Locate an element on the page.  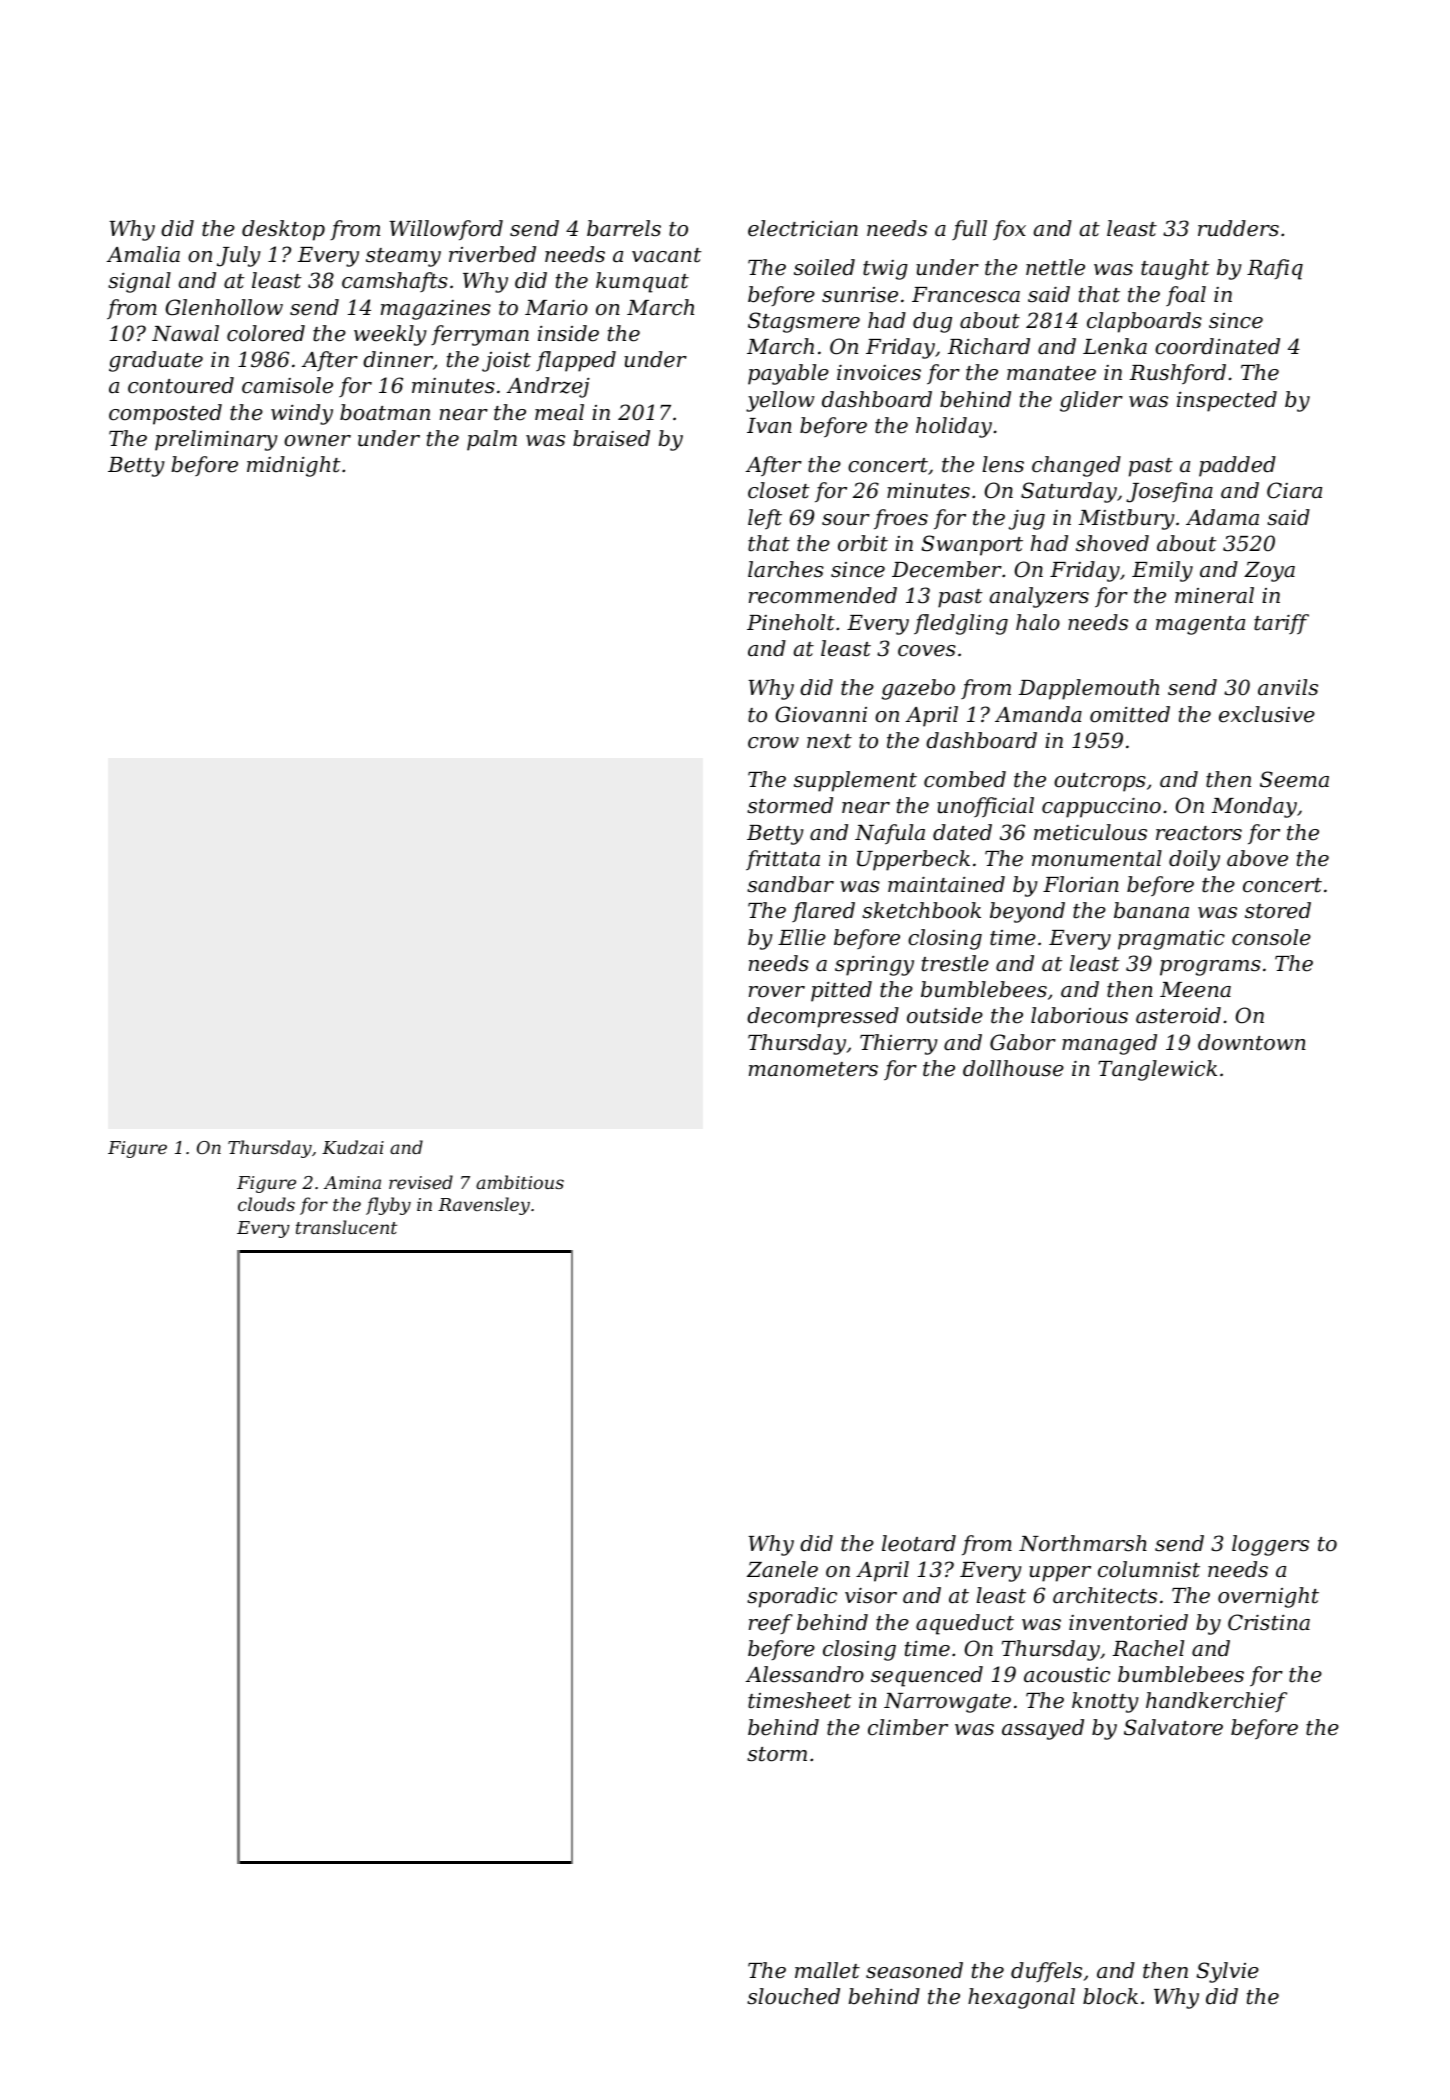
rudders is located at coordinates (1238, 228).
